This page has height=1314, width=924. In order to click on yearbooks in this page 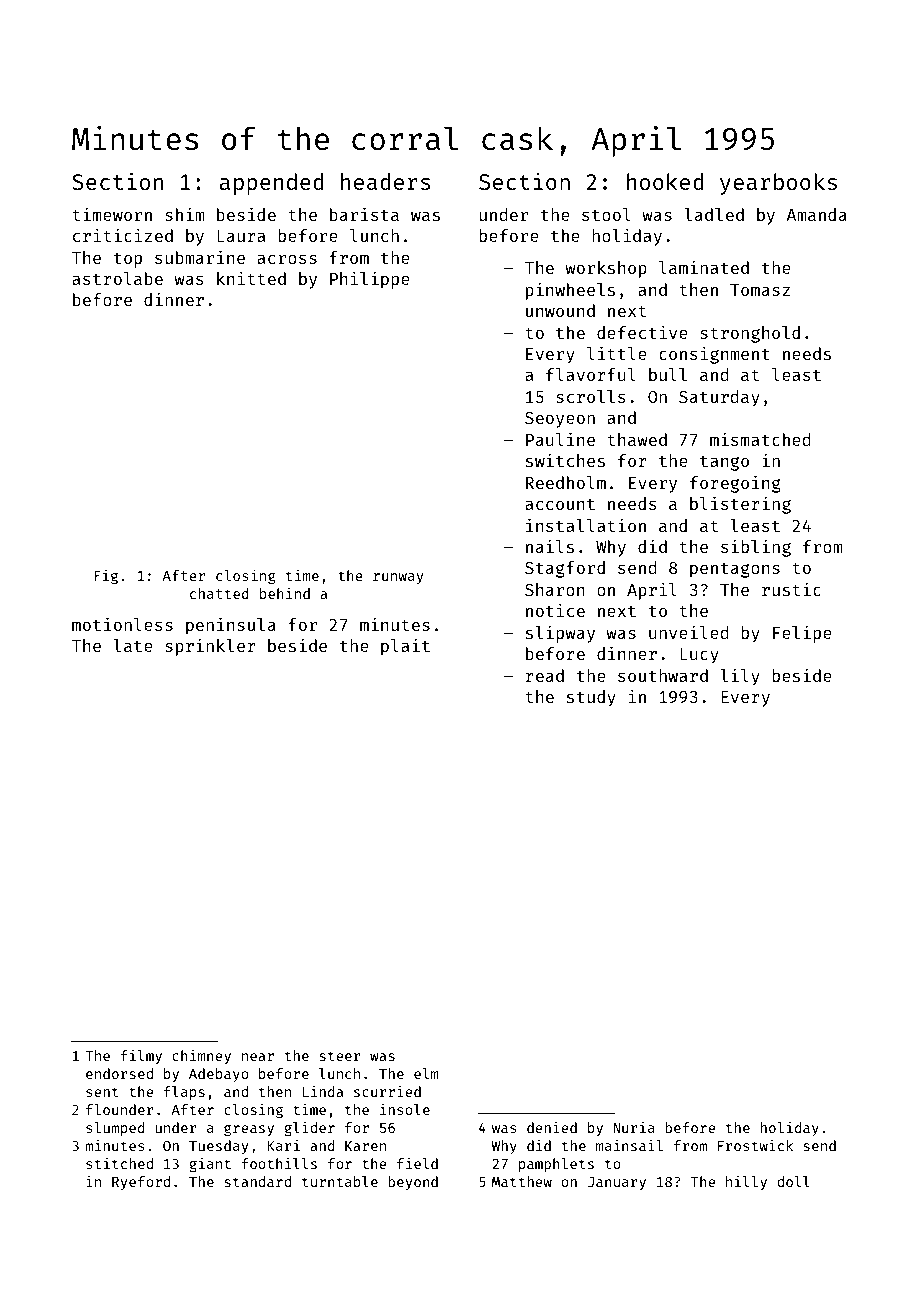, I will do `click(778, 184)`.
